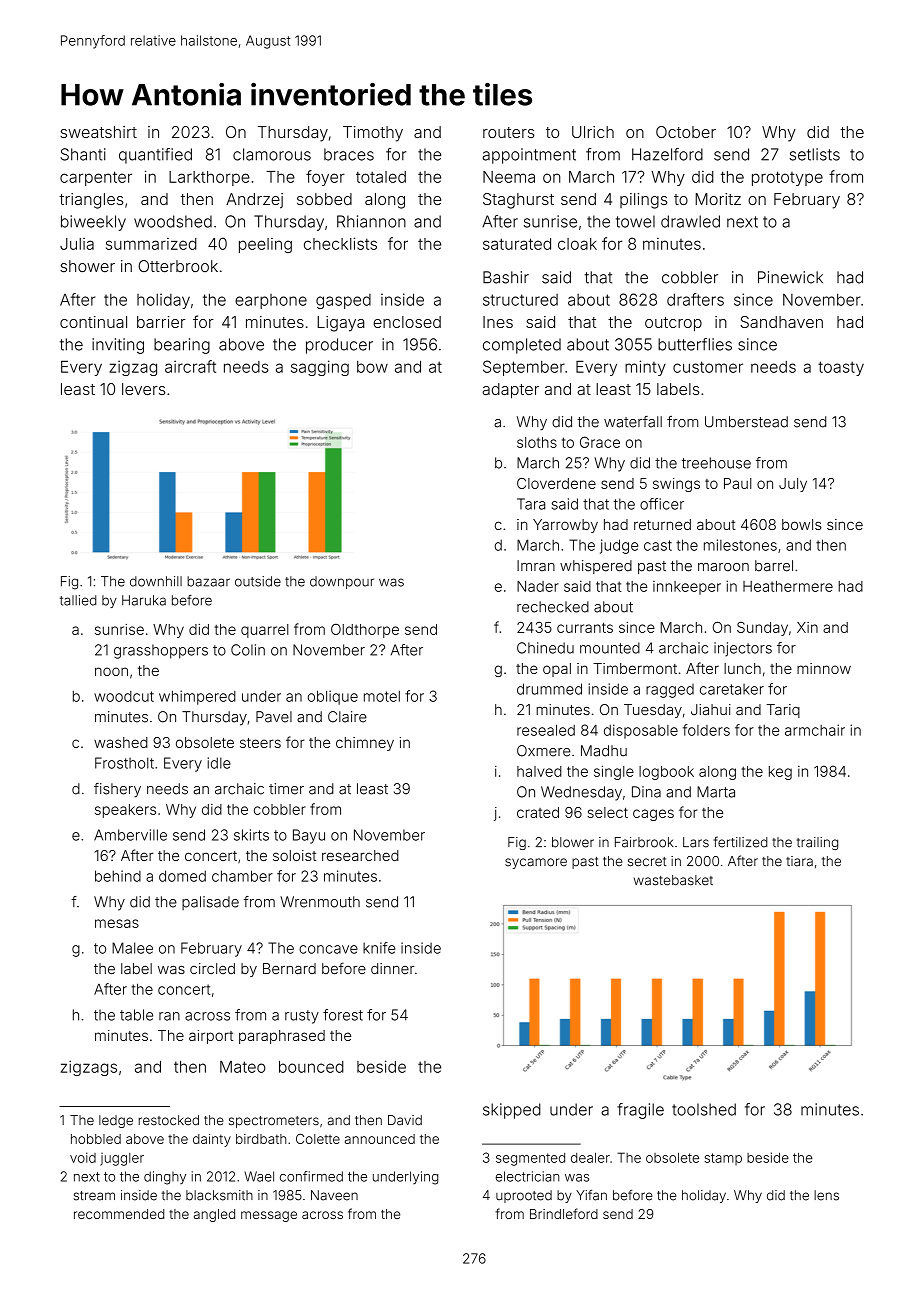 The image size is (924, 1308). I want to click on setlists, so click(815, 154).
